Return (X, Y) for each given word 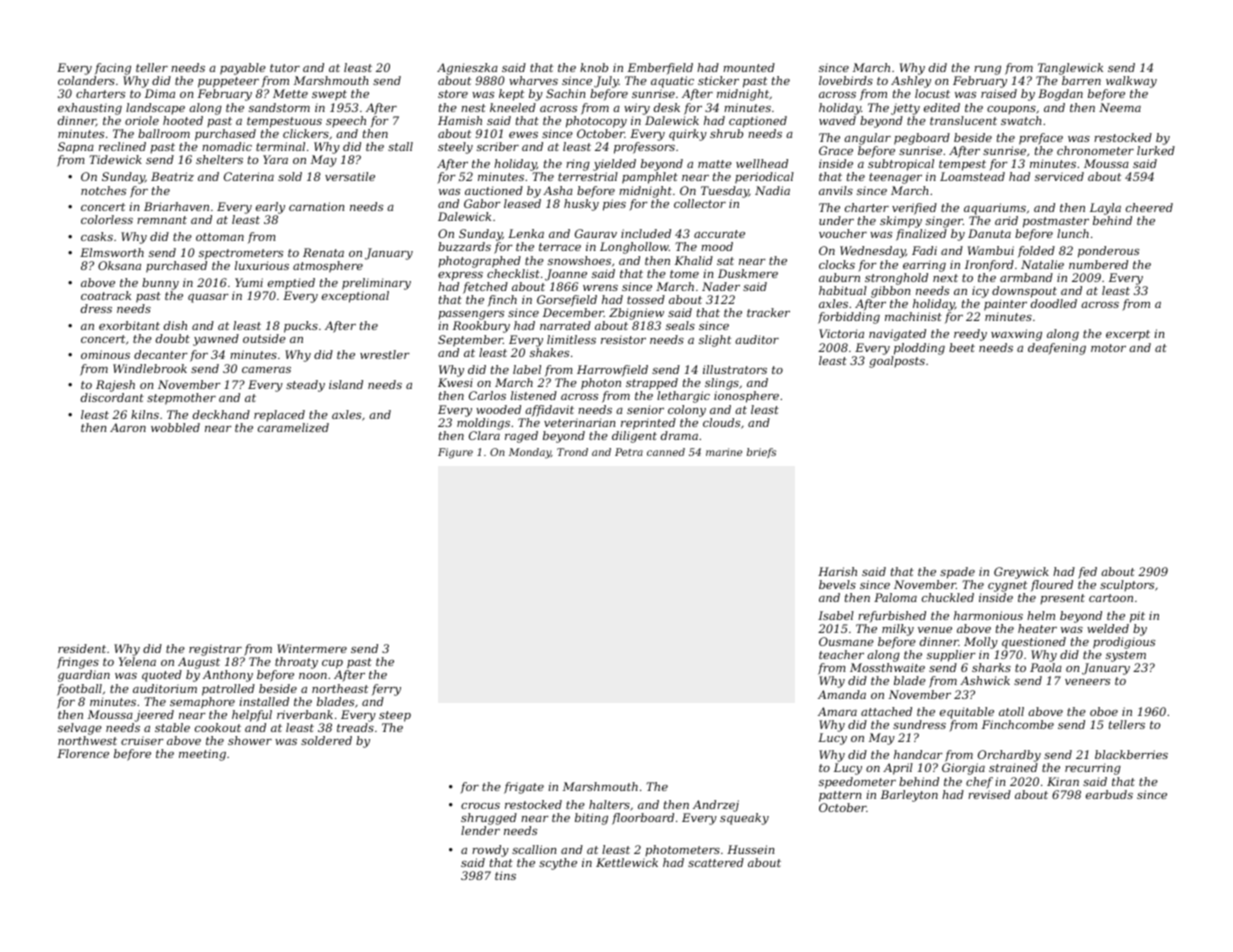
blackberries (1131, 754)
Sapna (76, 148)
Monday (530, 453)
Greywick (1021, 573)
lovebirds (846, 80)
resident (82, 648)
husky (581, 205)
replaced (279, 416)
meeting (202, 755)
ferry (386, 690)
